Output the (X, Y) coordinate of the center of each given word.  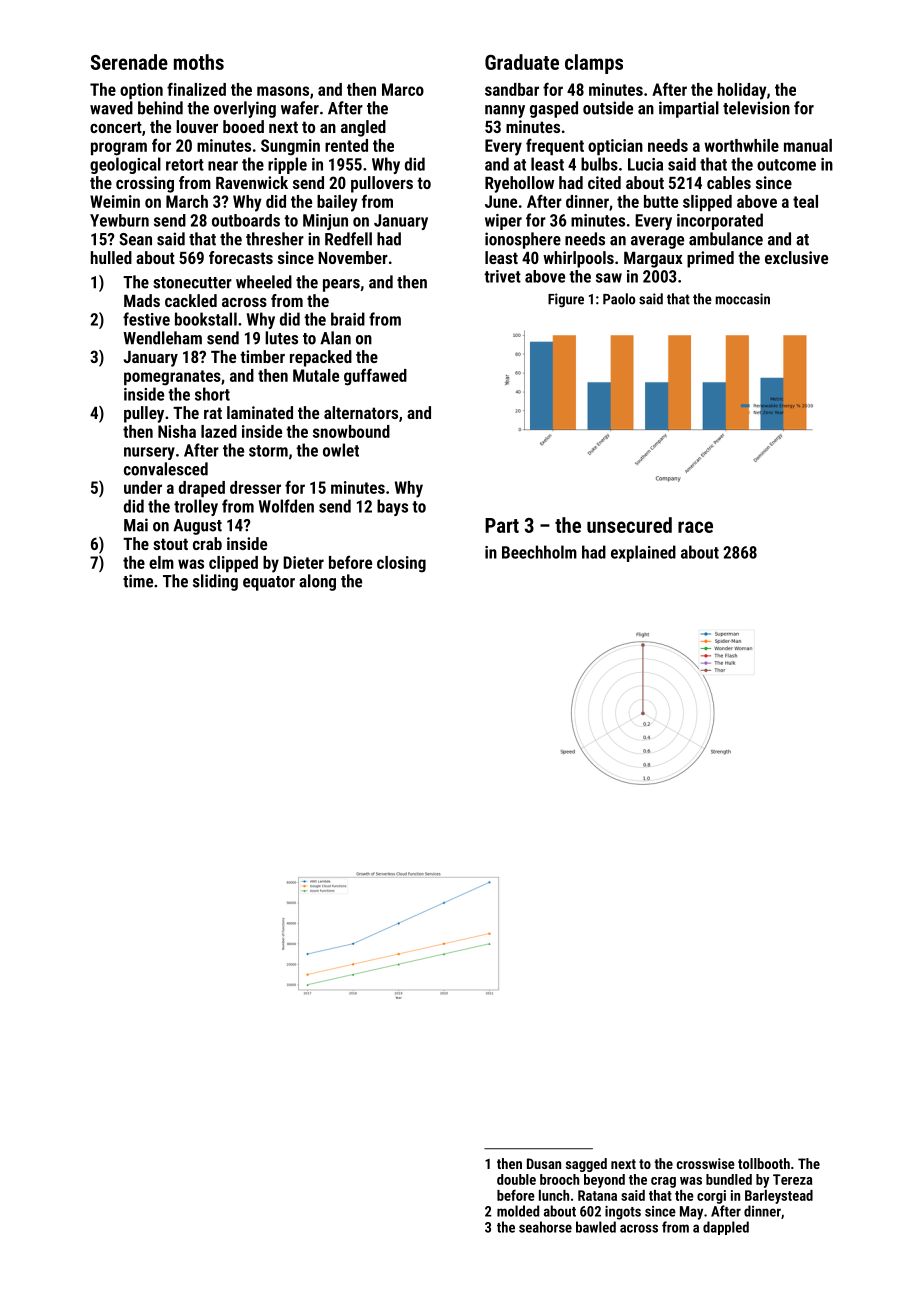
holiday (742, 91)
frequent (555, 146)
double (516, 1179)
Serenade (129, 62)
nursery (149, 453)
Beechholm (539, 552)
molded (518, 1211)
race (695, 527)
